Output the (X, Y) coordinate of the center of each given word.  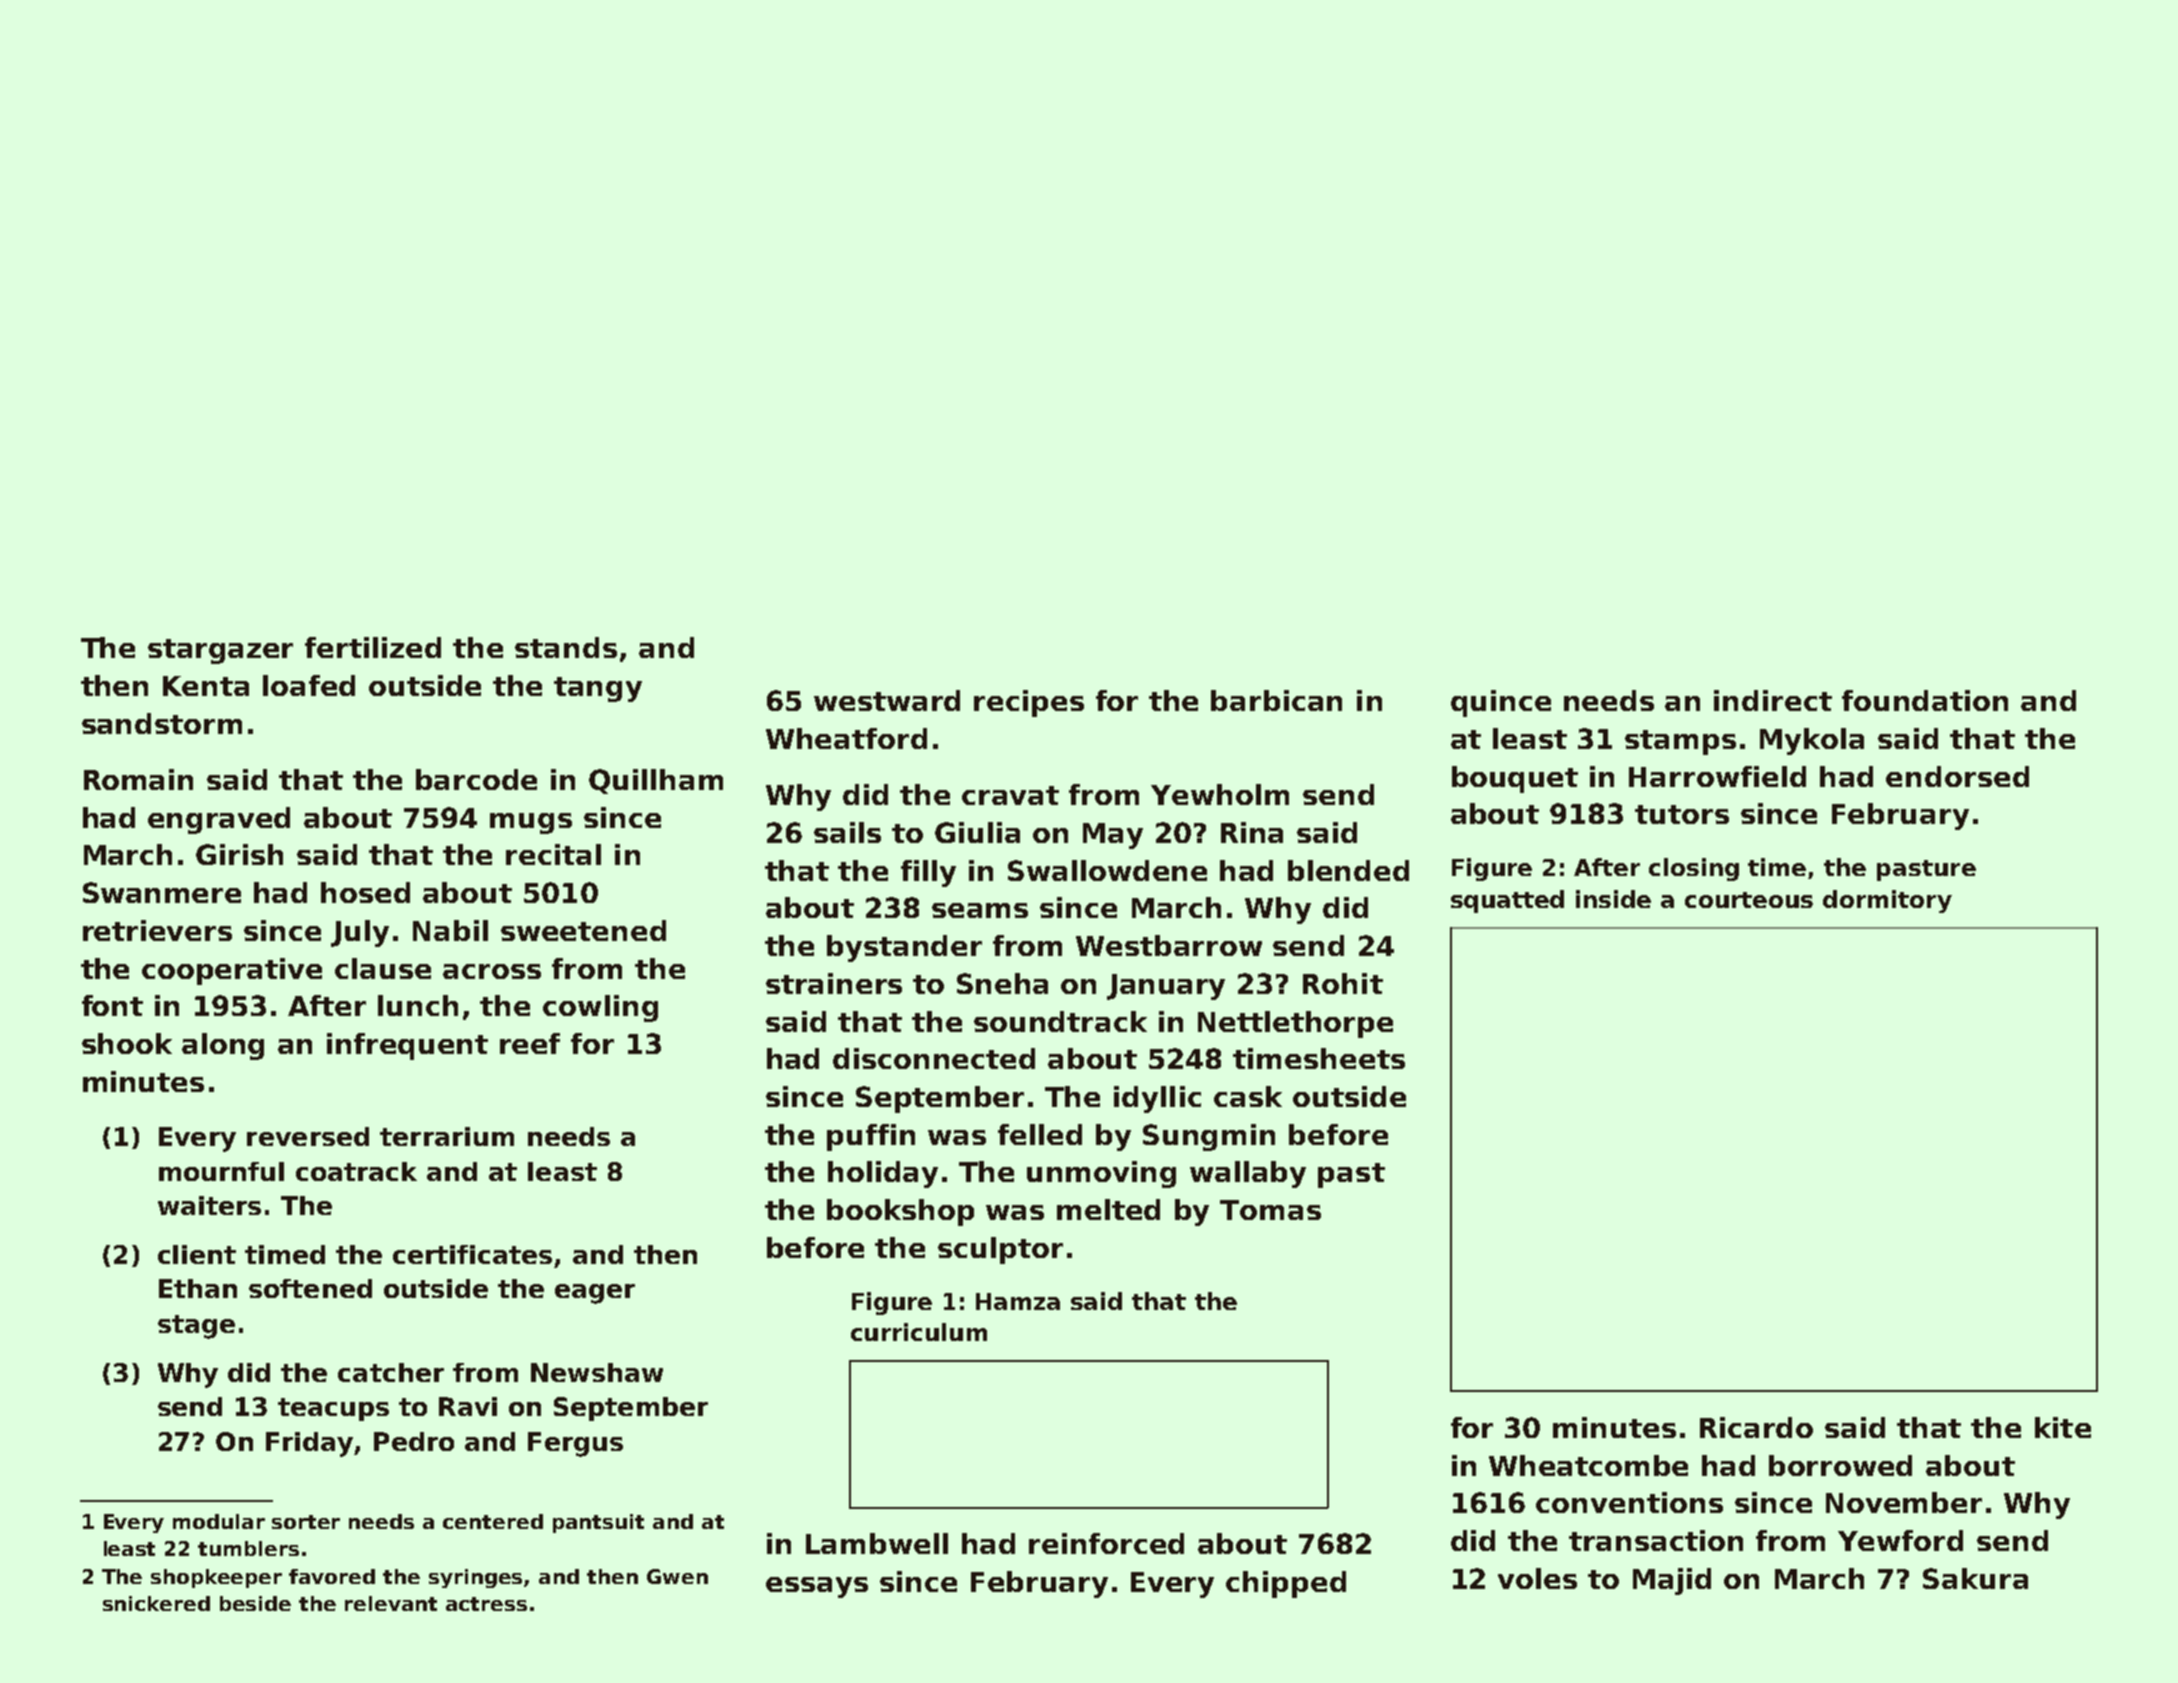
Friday (309, 1444)
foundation (1925, 700)
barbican (1276, 700)
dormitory (1887, 901)
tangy (598, 689)
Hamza (1018, 1301)
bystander (904, 948)
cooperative (232, 971)
